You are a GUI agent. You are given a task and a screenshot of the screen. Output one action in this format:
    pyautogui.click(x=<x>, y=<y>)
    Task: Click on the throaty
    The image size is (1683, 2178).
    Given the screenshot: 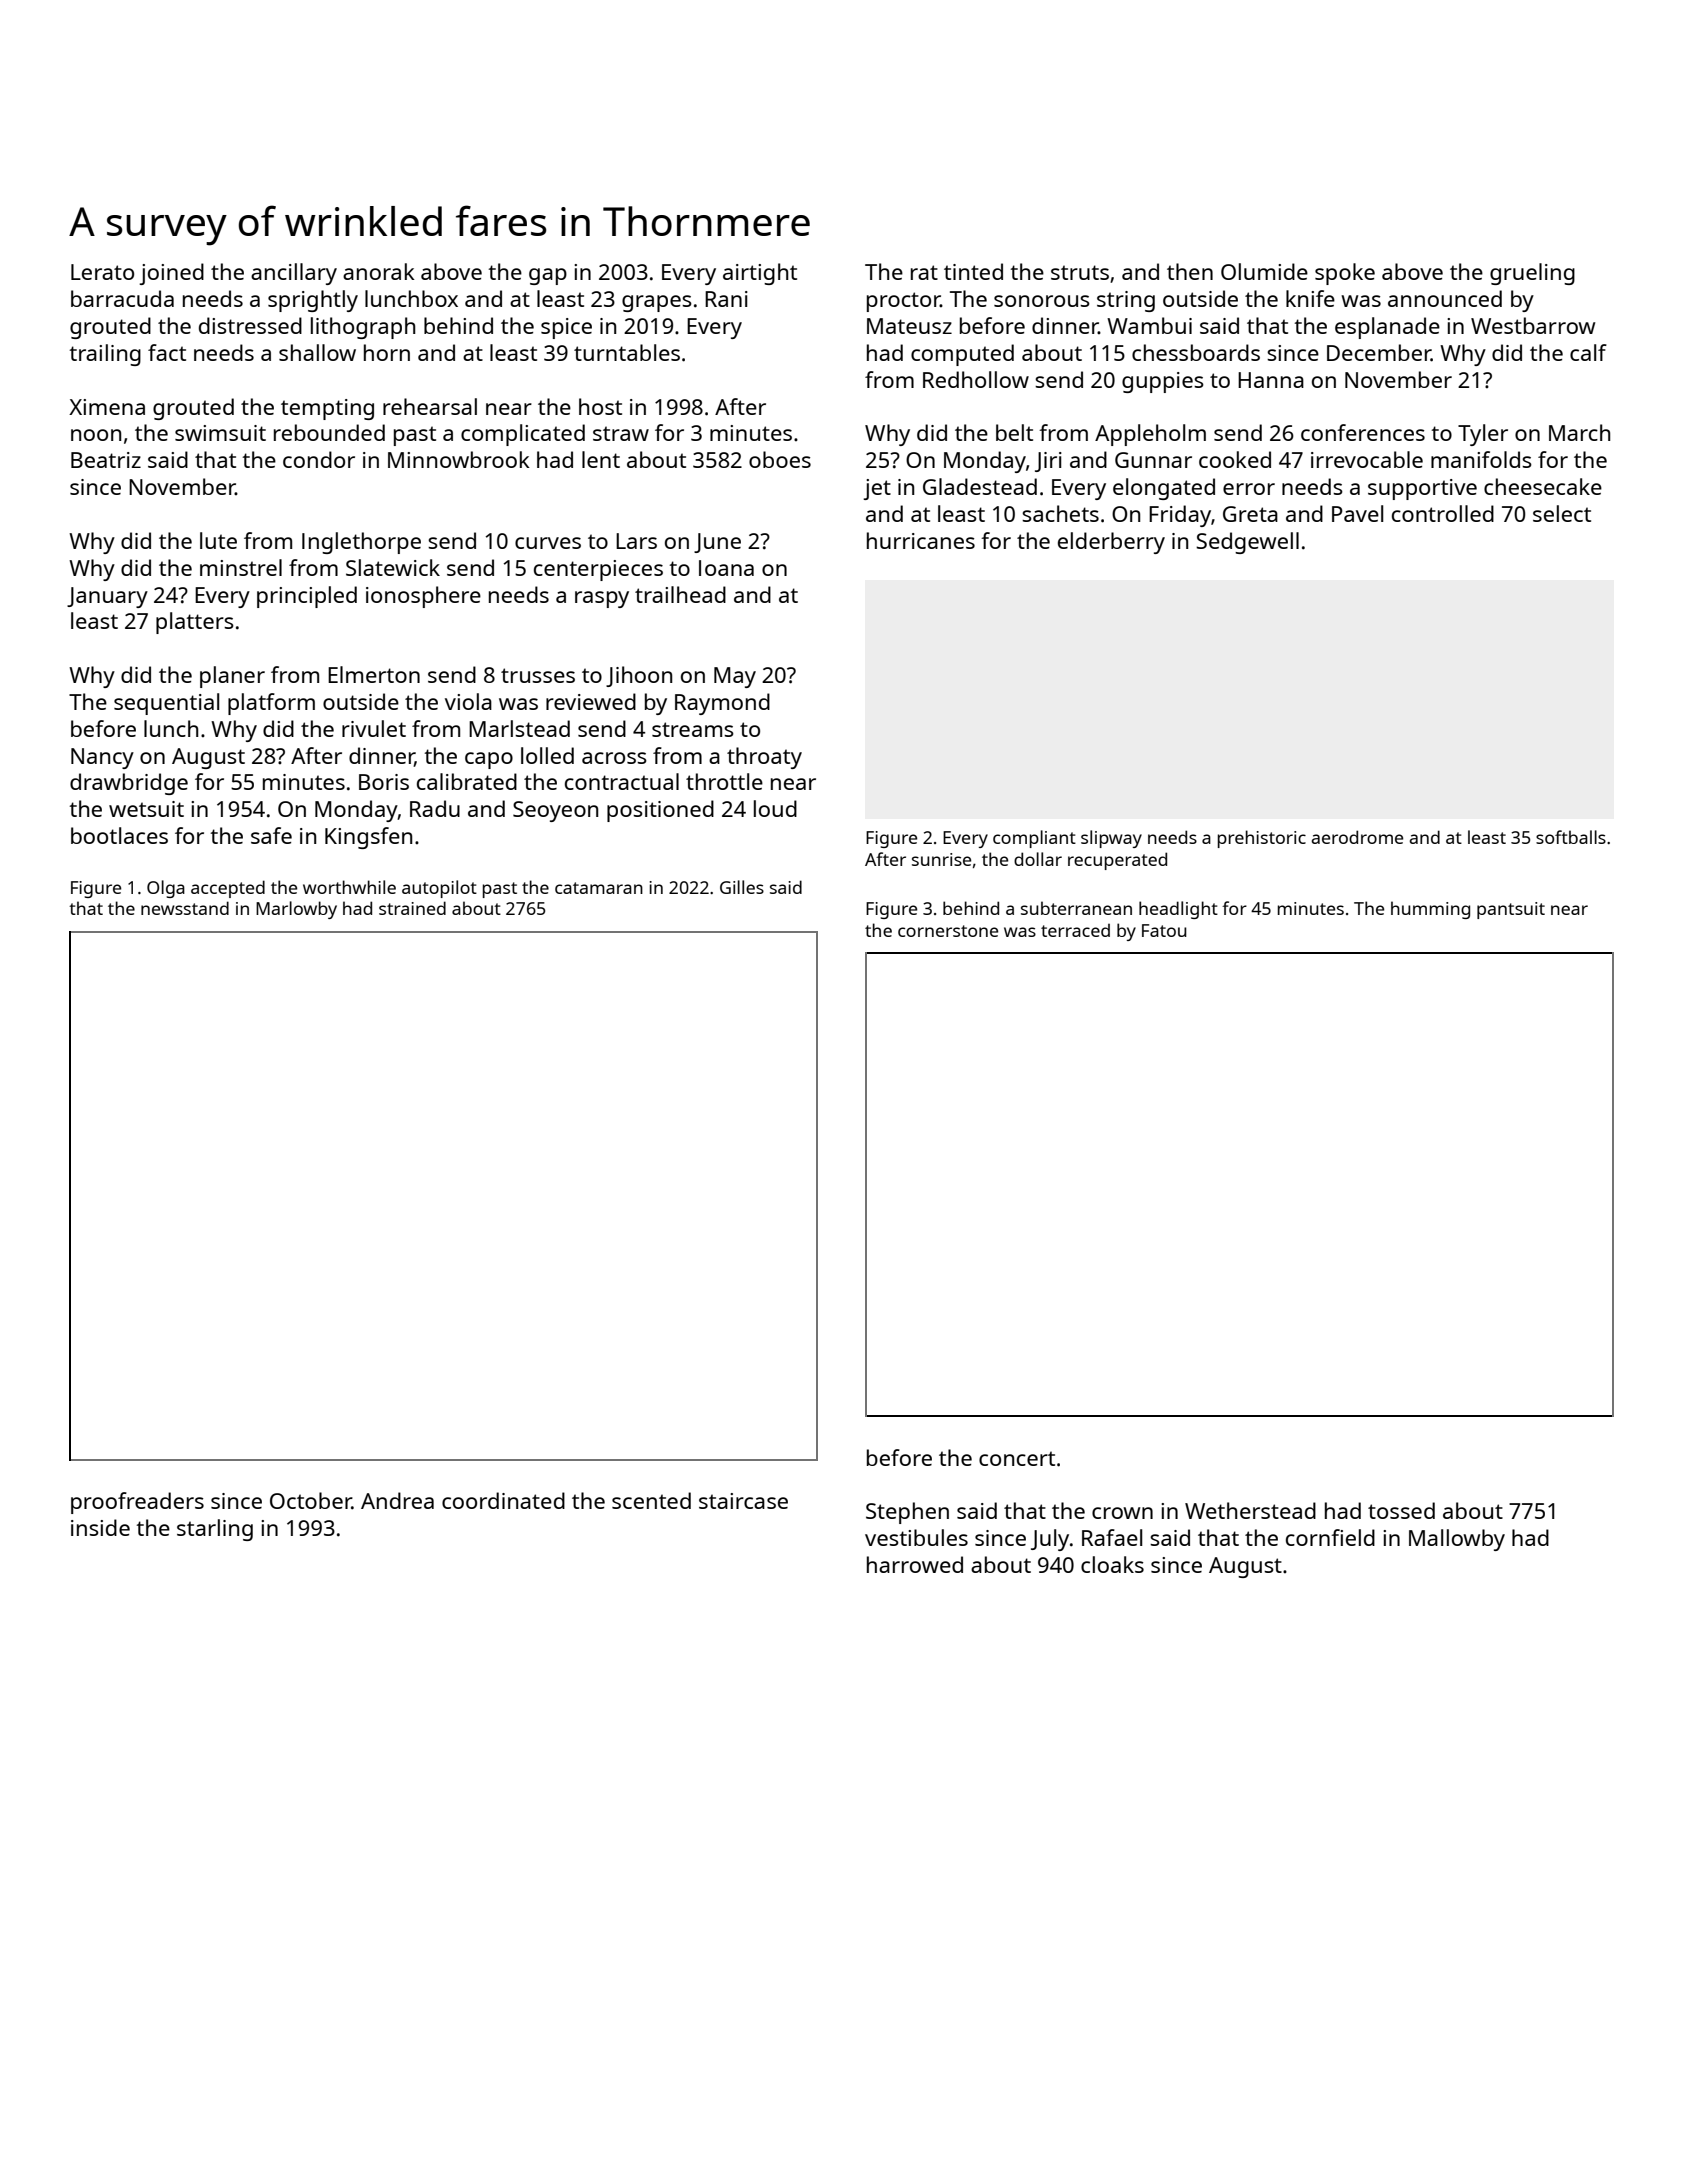 What is the action you would take?
    pyautogui.click(x=764, y=758)
